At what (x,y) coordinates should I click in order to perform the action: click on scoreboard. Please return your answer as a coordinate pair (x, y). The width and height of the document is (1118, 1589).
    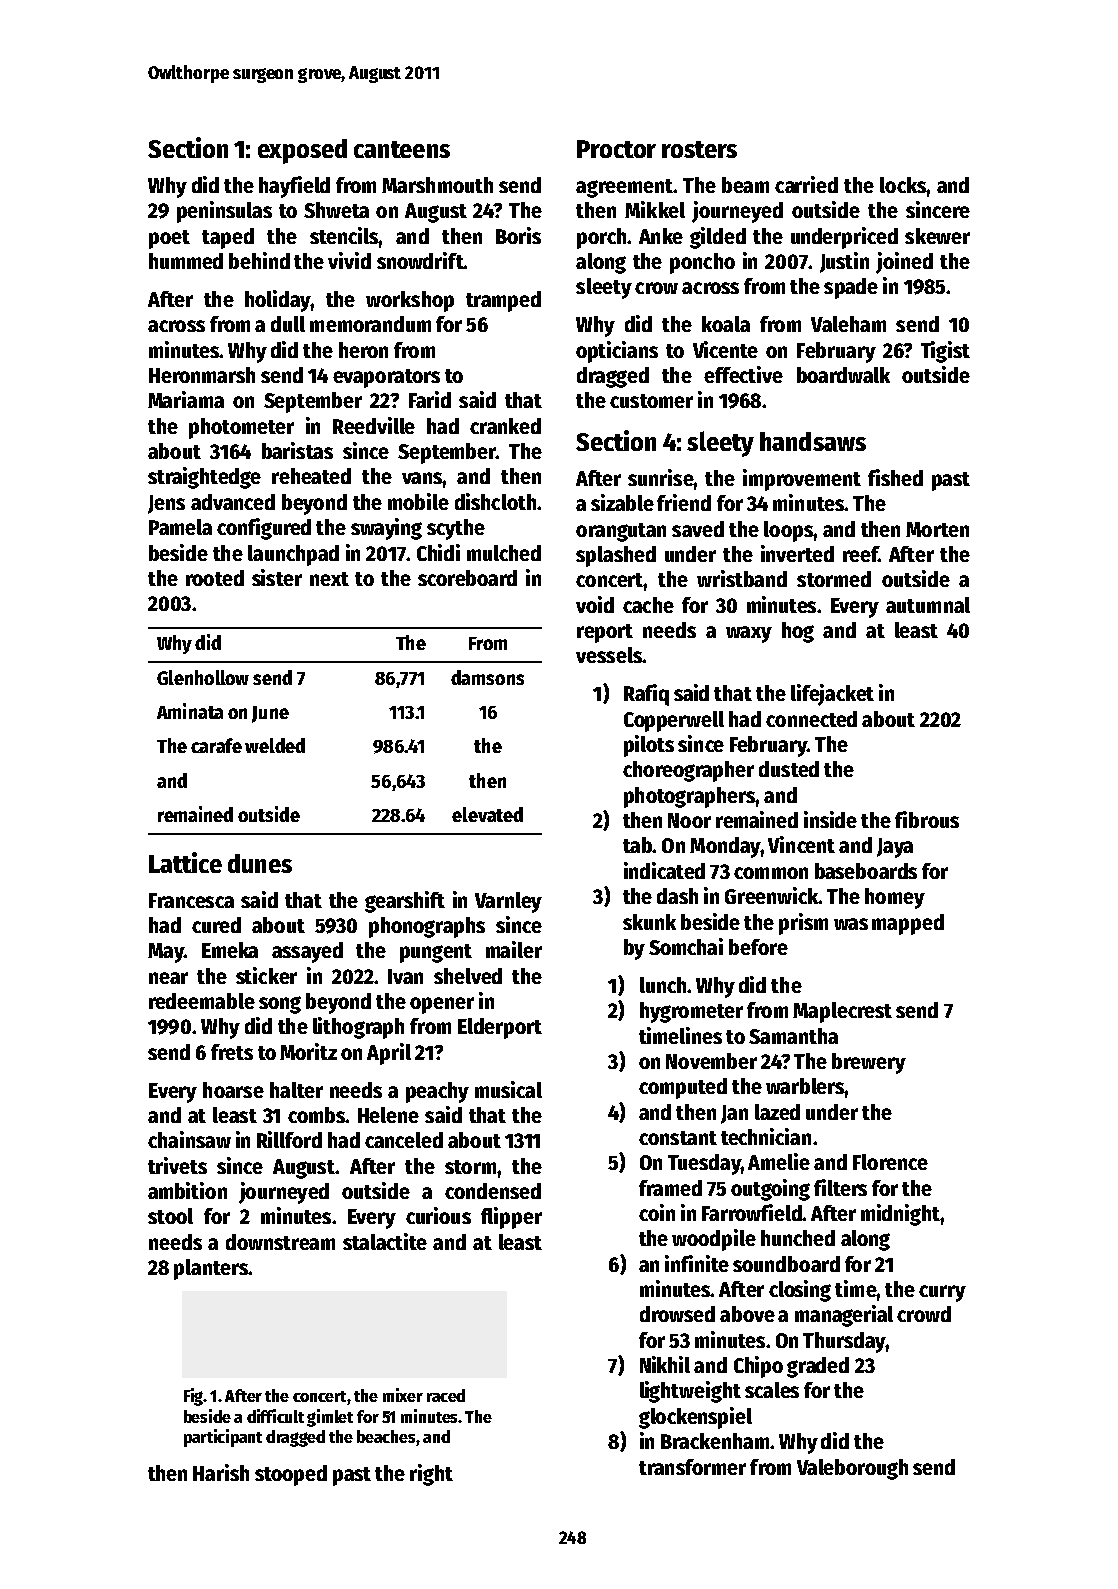
    Looking at the image, I should click on (467, 578).
